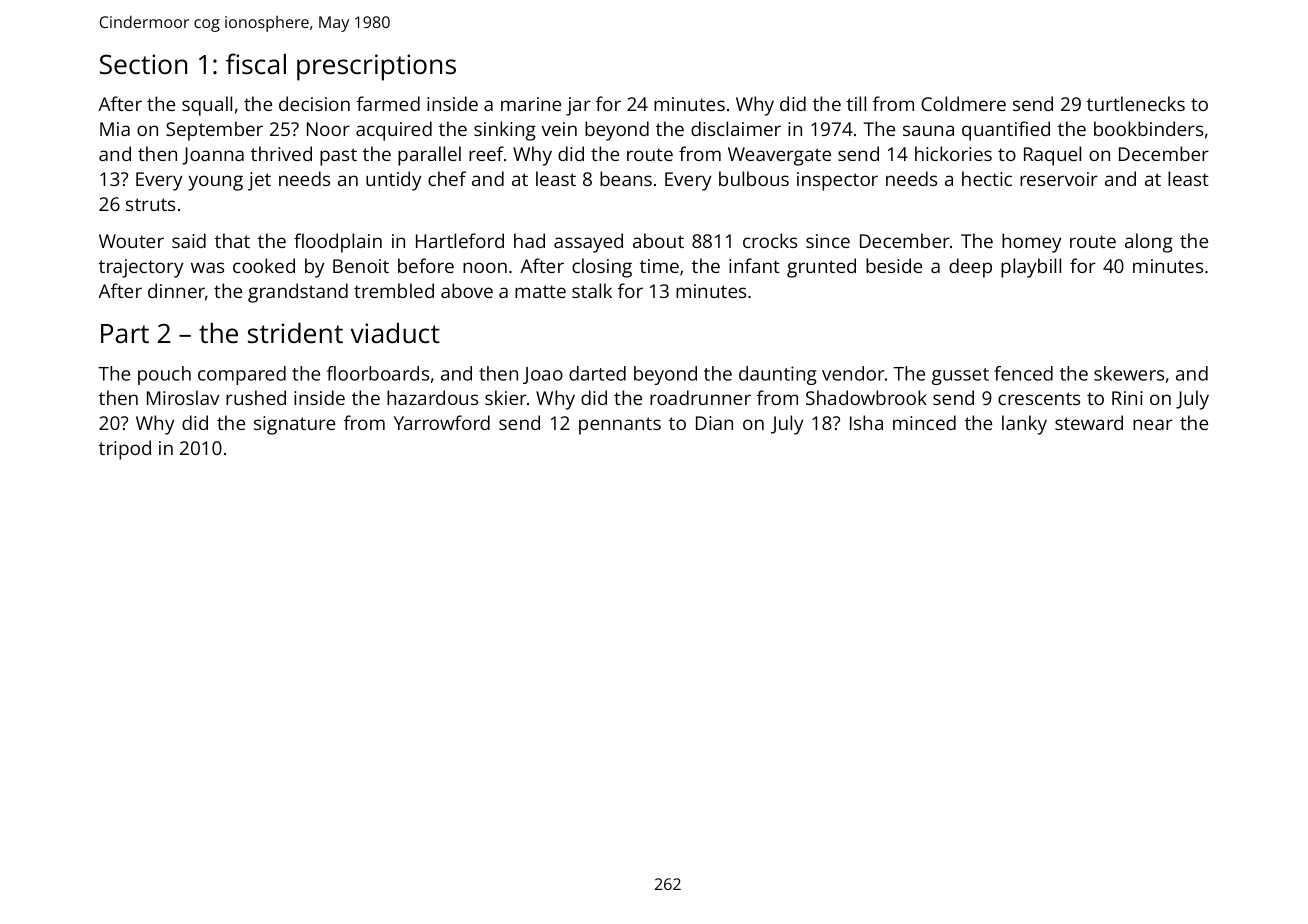 This document has height=924, width=1308. Describe the element at coordinates (143, 64) in the document. I see `Section` at that location.
